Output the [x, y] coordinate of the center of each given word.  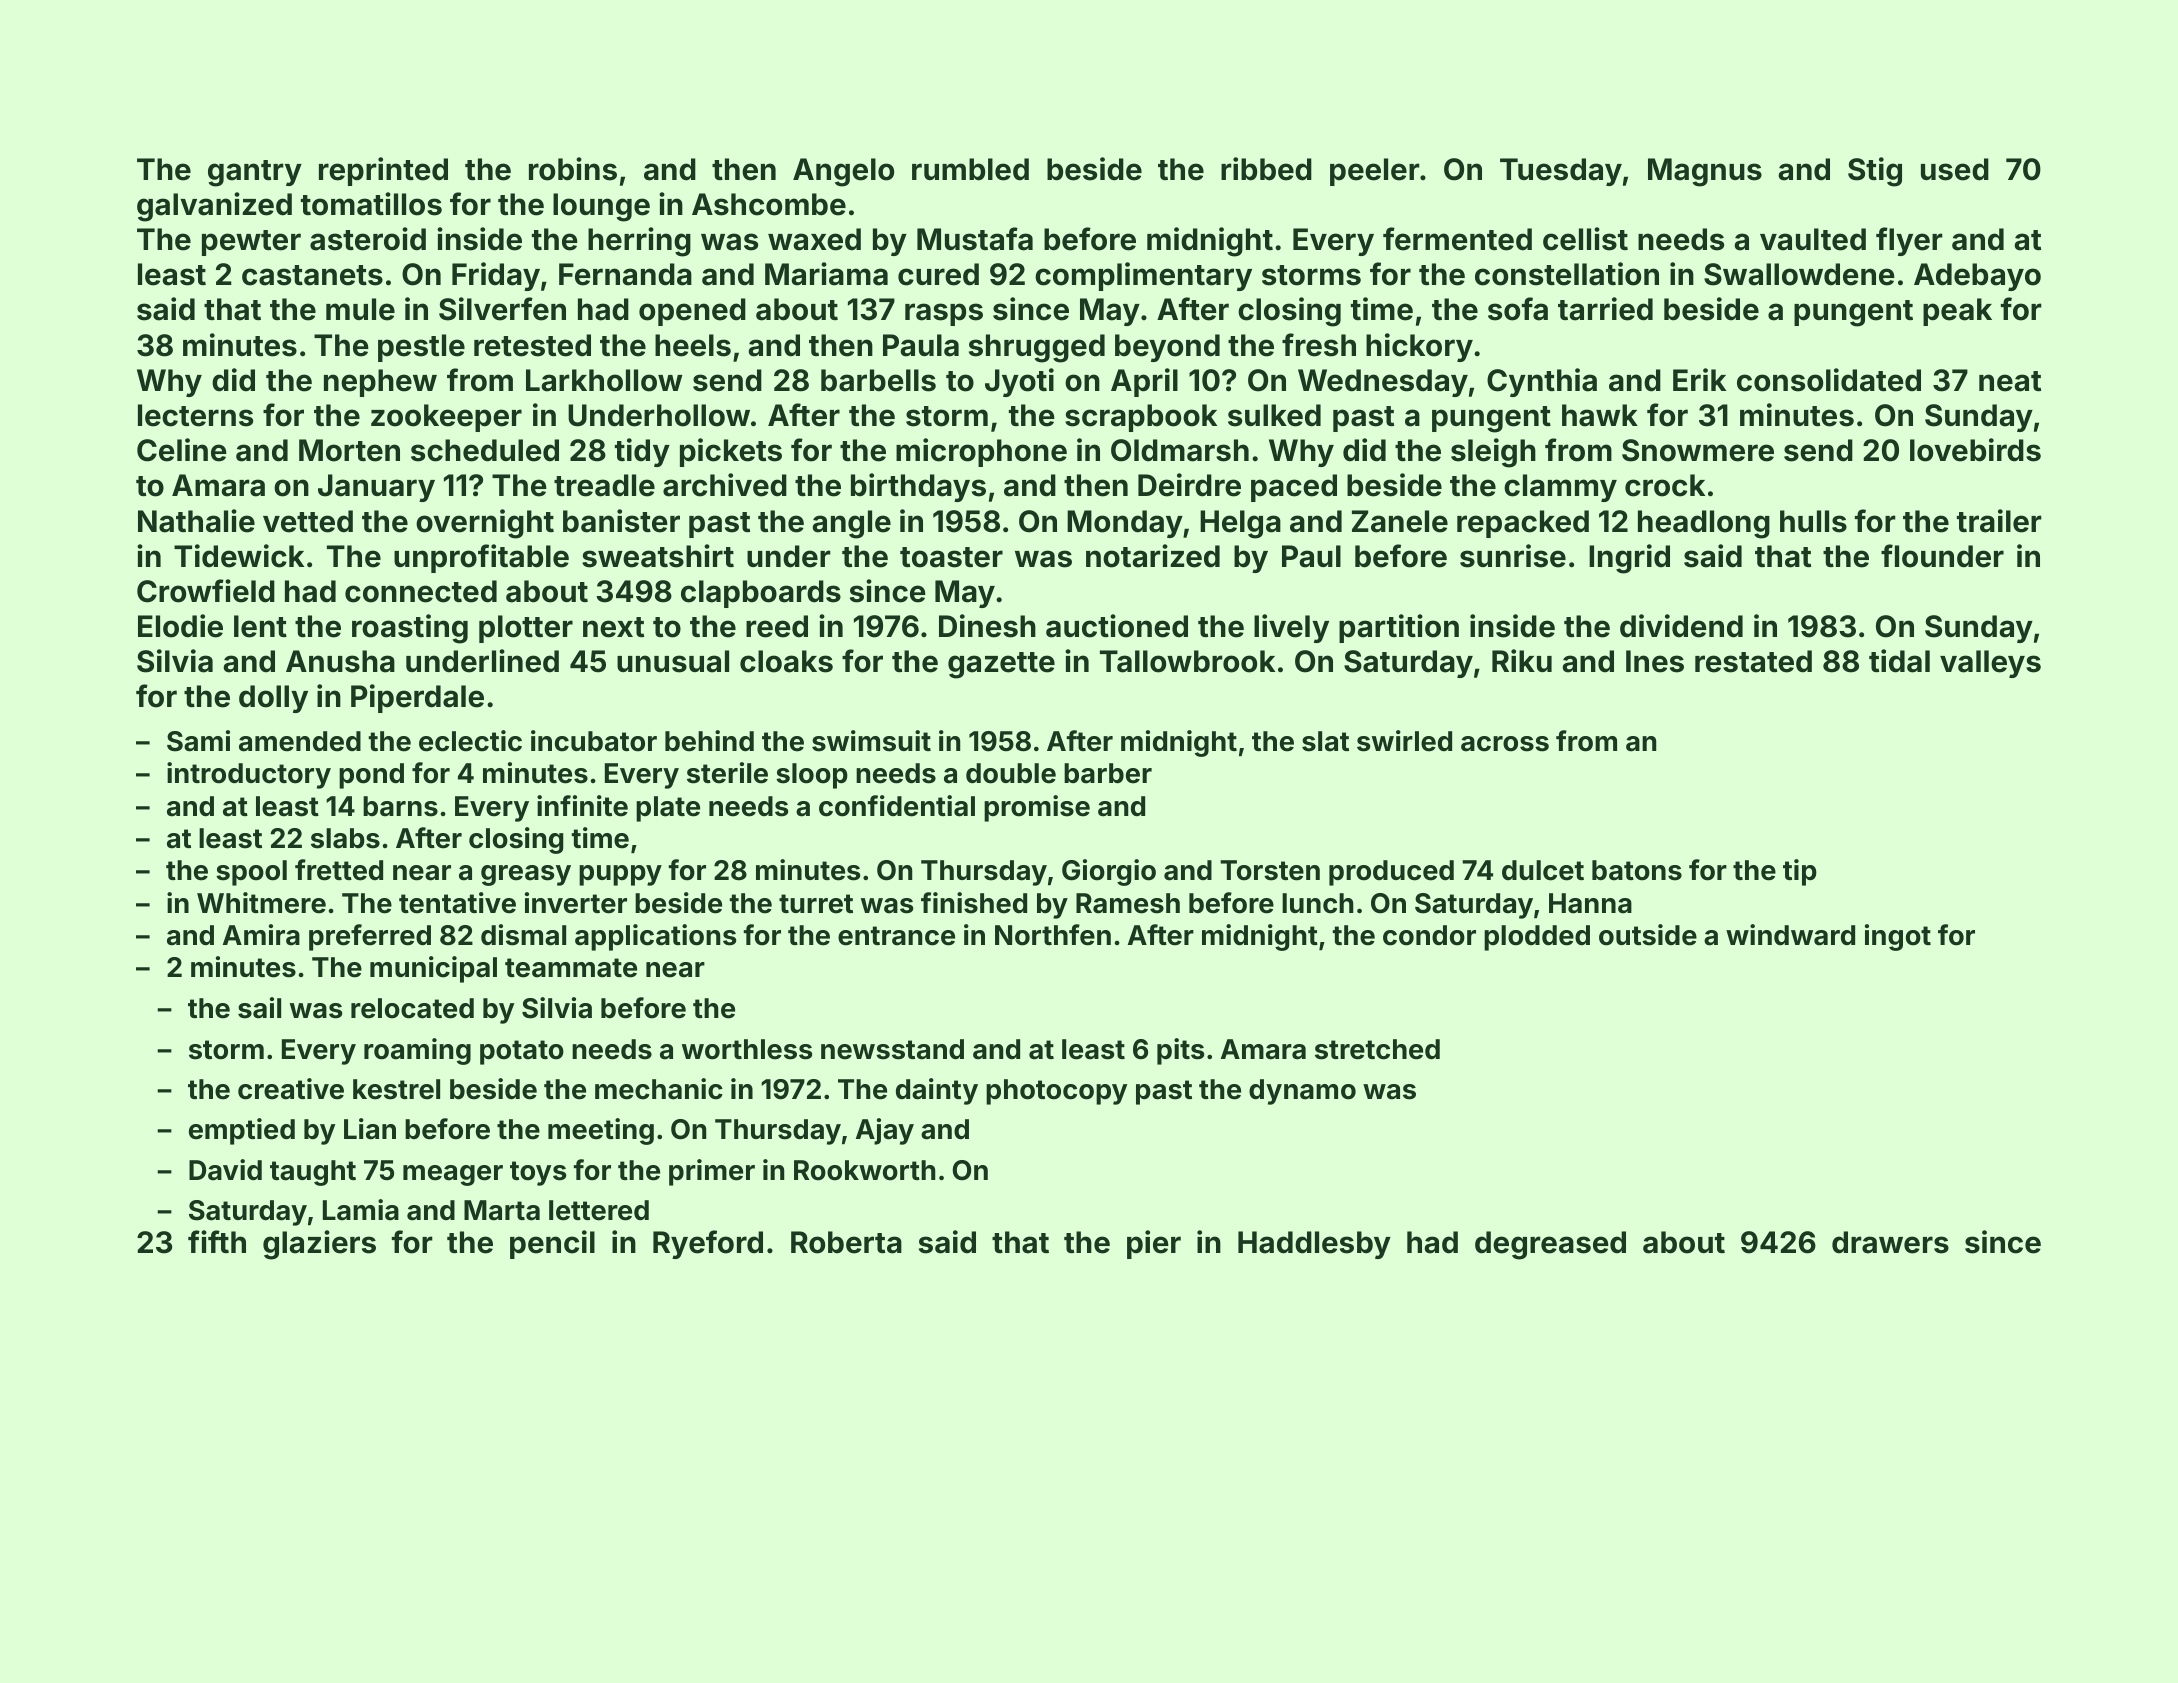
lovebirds [1975, 450]
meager [453, 1175]
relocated [412, 1008]
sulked [1274, 415]
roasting [410, 629]
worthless [747, 1049]
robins [573, 169]
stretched [1377, 1049]
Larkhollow [604, 380]
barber [1108, 773]
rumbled [970, 169]
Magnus [1705, 172]
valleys [1990, 664]
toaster [951, 557]
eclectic [470, 741]
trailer [1999, 521]
